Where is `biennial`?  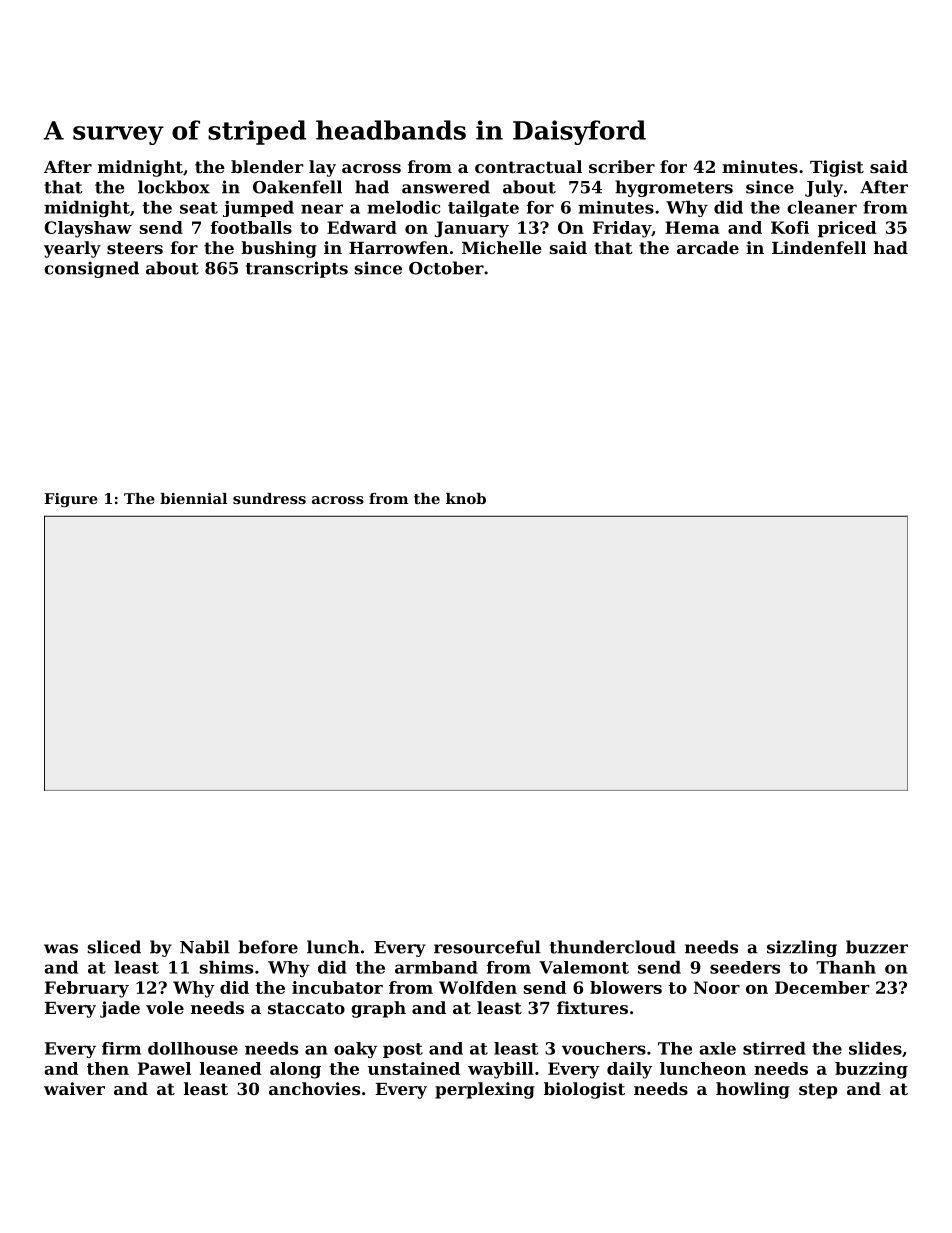
biennial is located at coordinates (193, 498).
